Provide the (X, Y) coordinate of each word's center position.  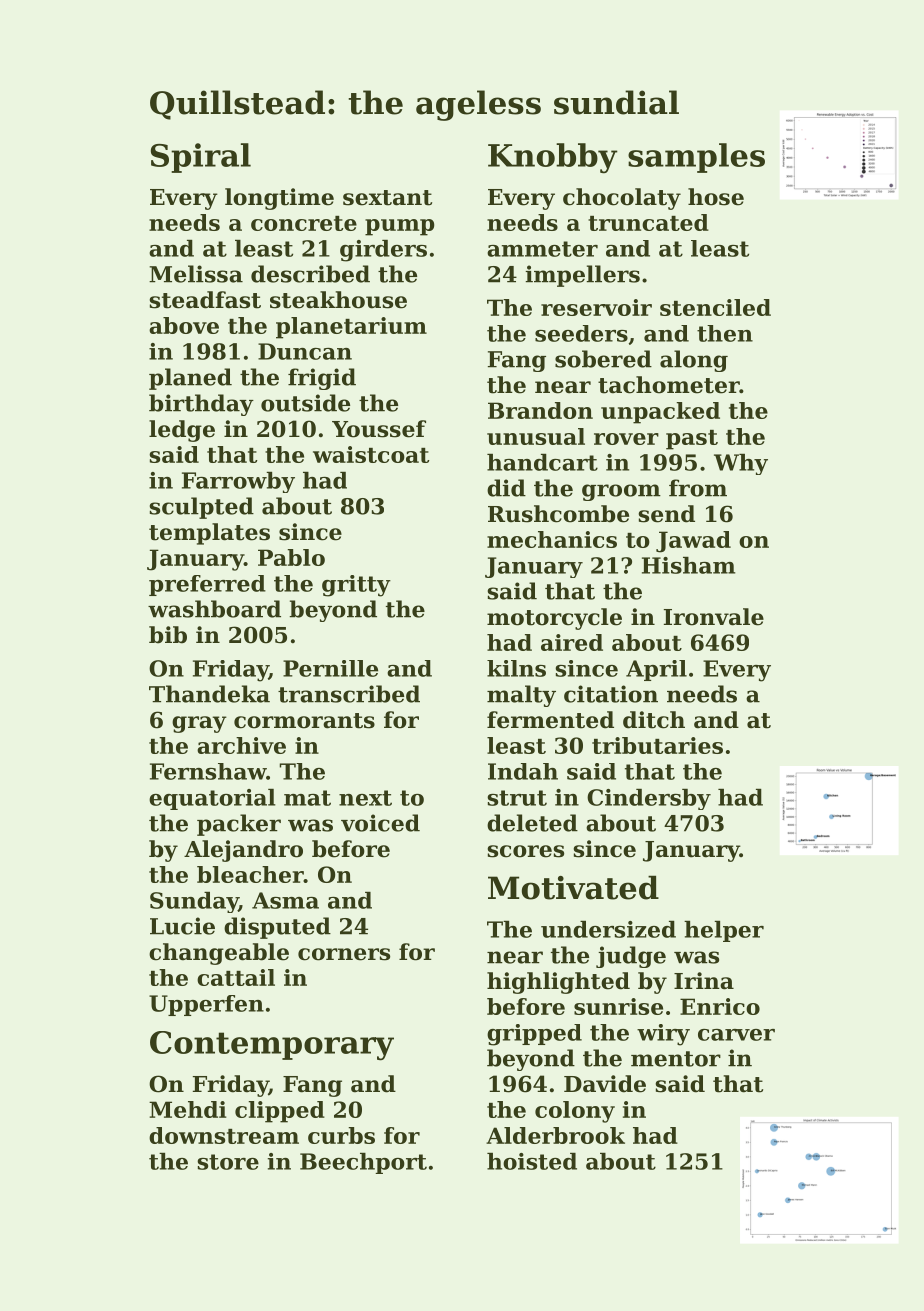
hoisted (532, 1161)
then (725, 333)
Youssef (379, 429)
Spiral (201, 158)
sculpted (202, 508)
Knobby (553, 158)
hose (716, 197)
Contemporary (272, 1046)
